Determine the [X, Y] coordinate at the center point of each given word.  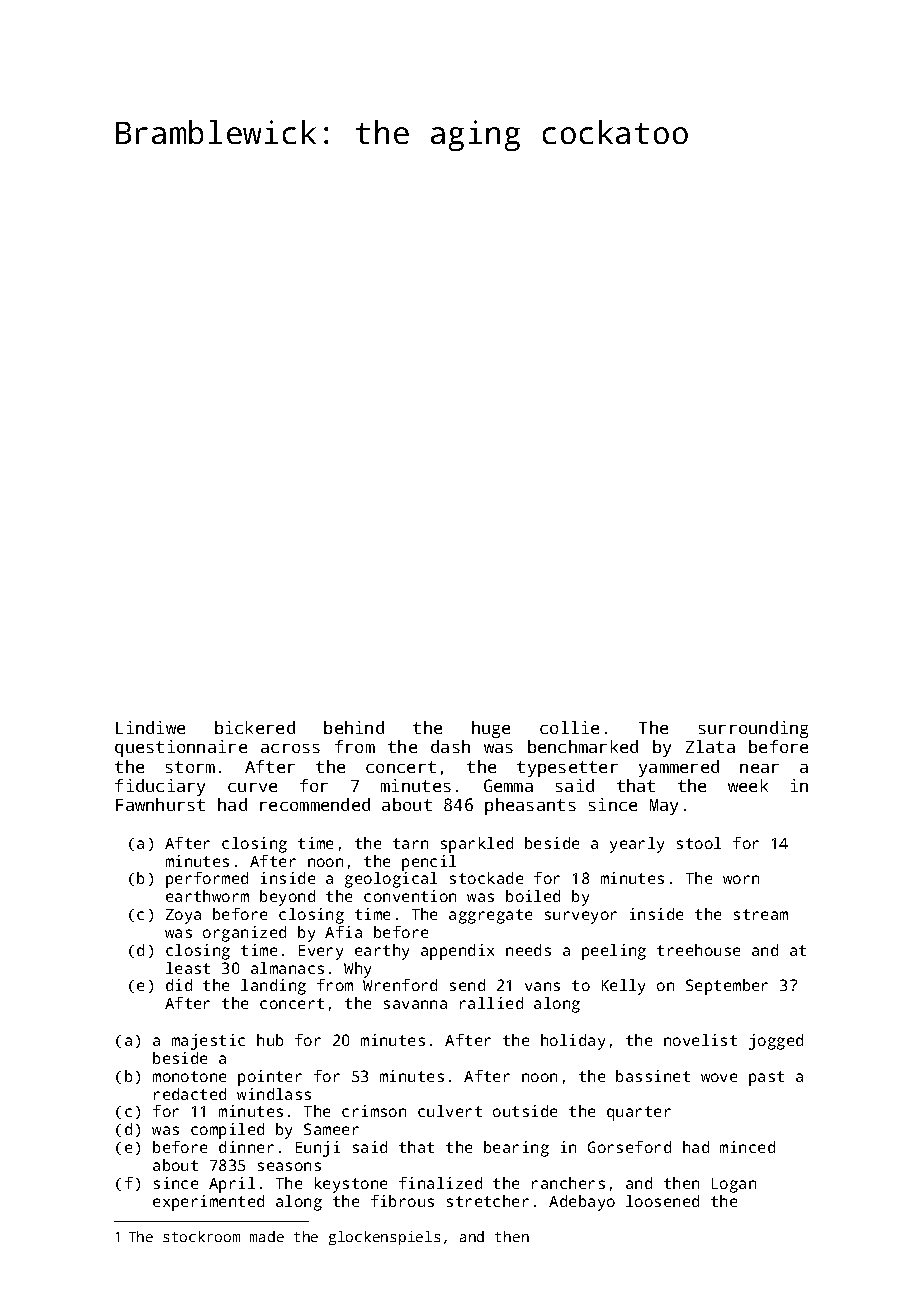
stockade [486, 878]
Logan [734, 1185]
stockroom [201, 1236]
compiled [227, 1131]
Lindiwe [150, 727]
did [179, 985]
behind [354, 727]
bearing [516, 1149]
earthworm [207, 896]
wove [719, 1077]
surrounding [753, 729]
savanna [415, 1004]
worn [741, 879]
